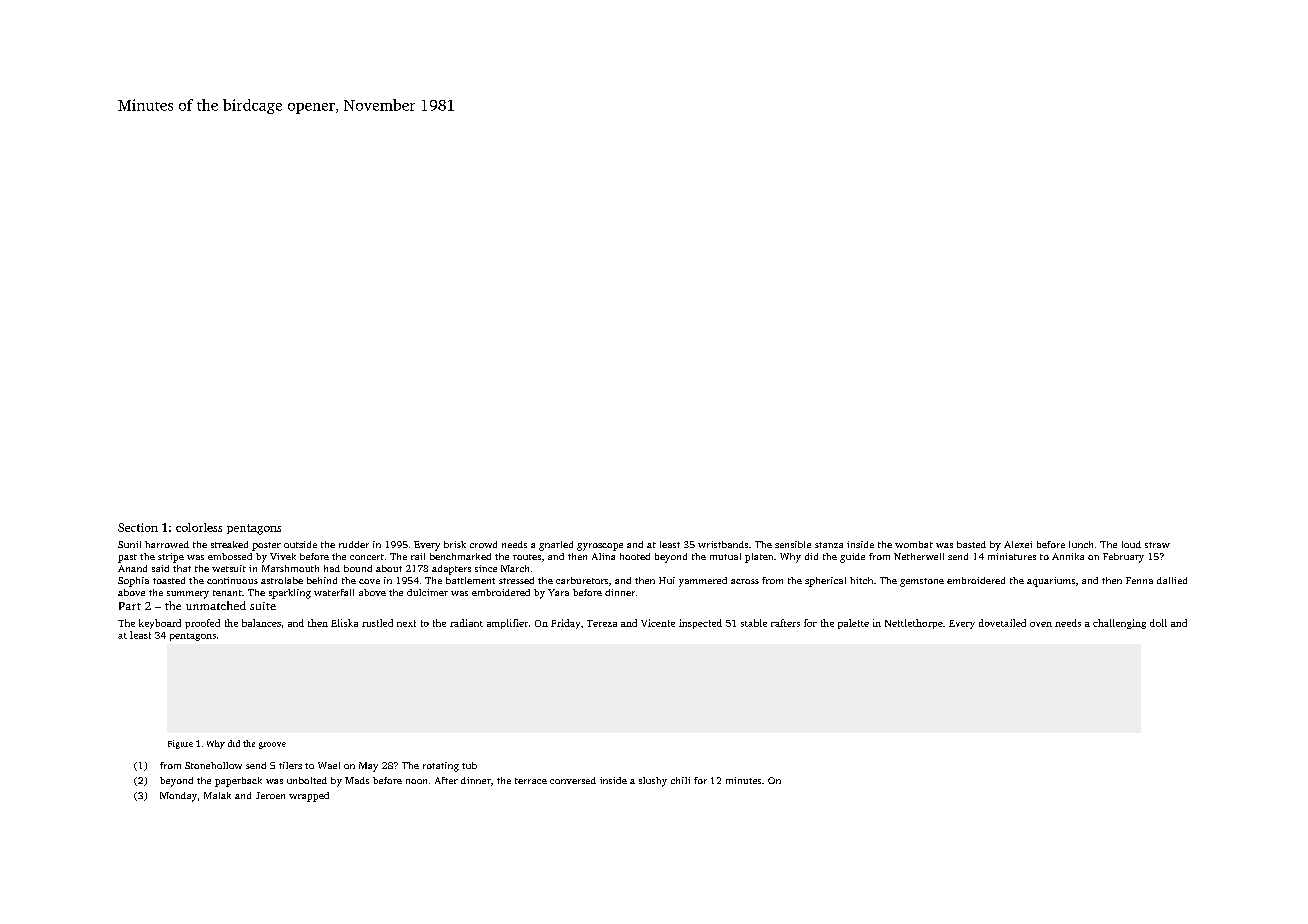 The image size is (1308, 924). Describe the element at coordinates (919, 556) in the screenshot. I see `Netherwell` at that location.
